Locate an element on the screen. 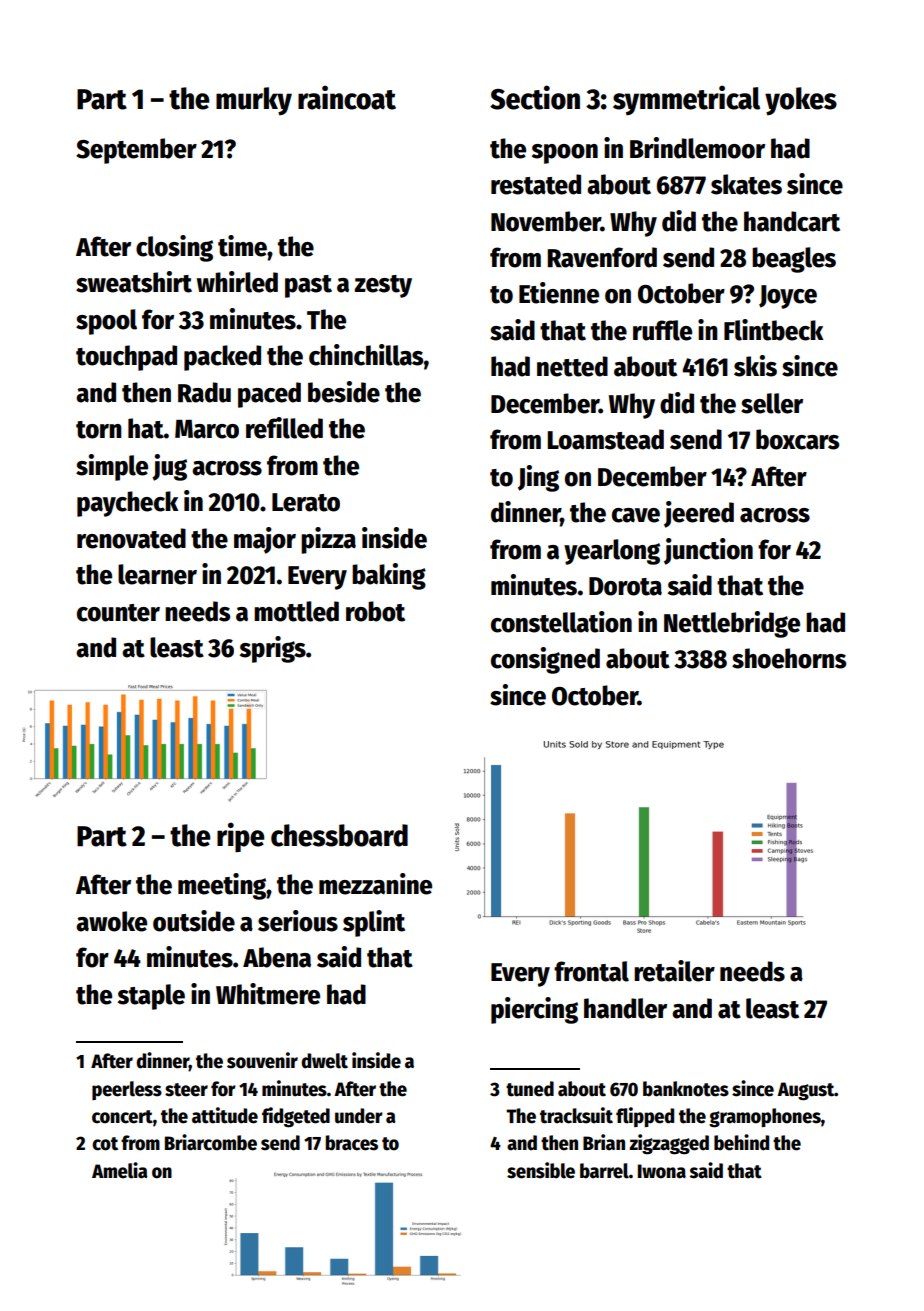 The width and height of the screenshot is (924, 1311). spool is located at coordinates (106, 322).
